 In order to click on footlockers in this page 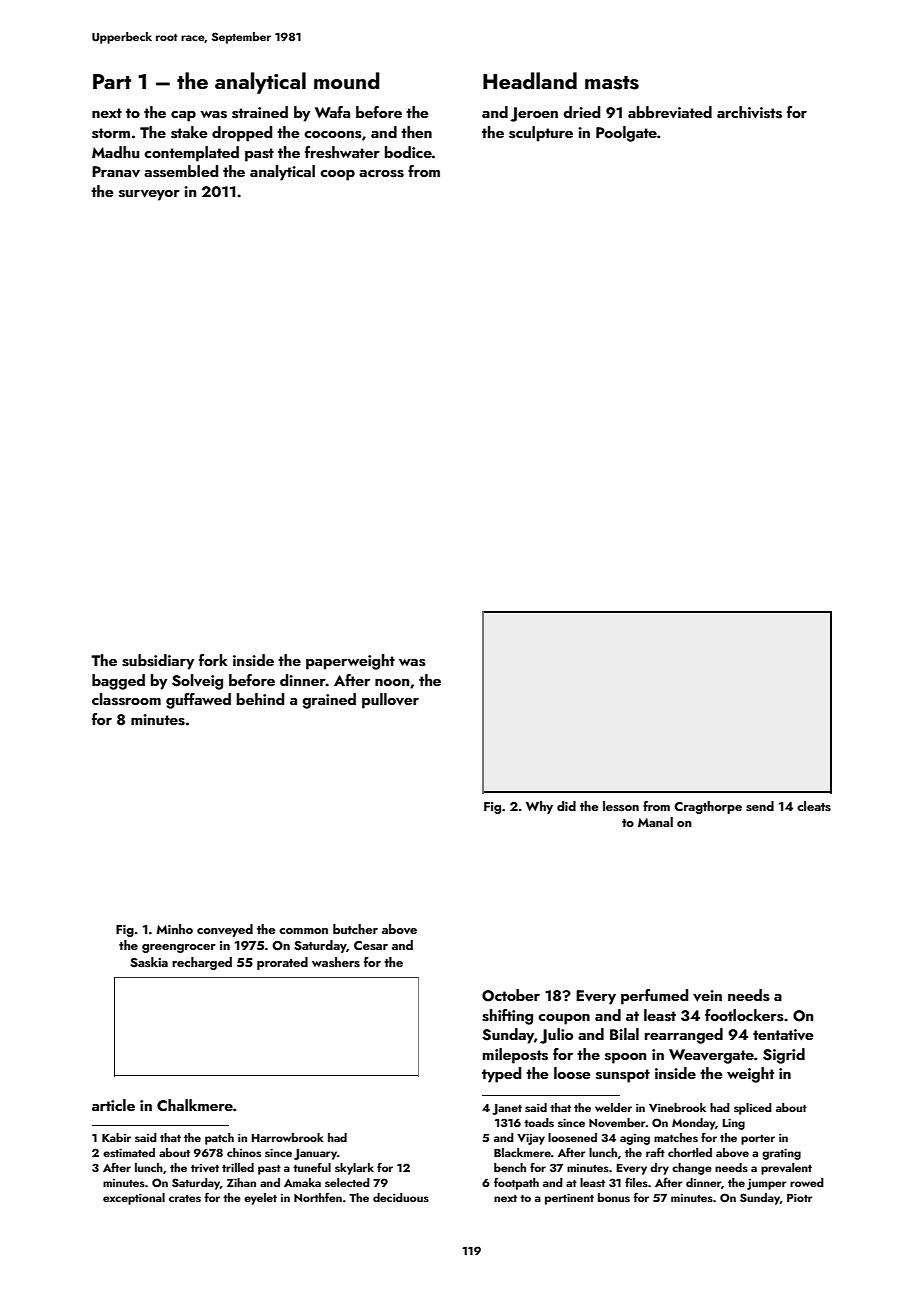, I will do `click(744, 1015)`.
